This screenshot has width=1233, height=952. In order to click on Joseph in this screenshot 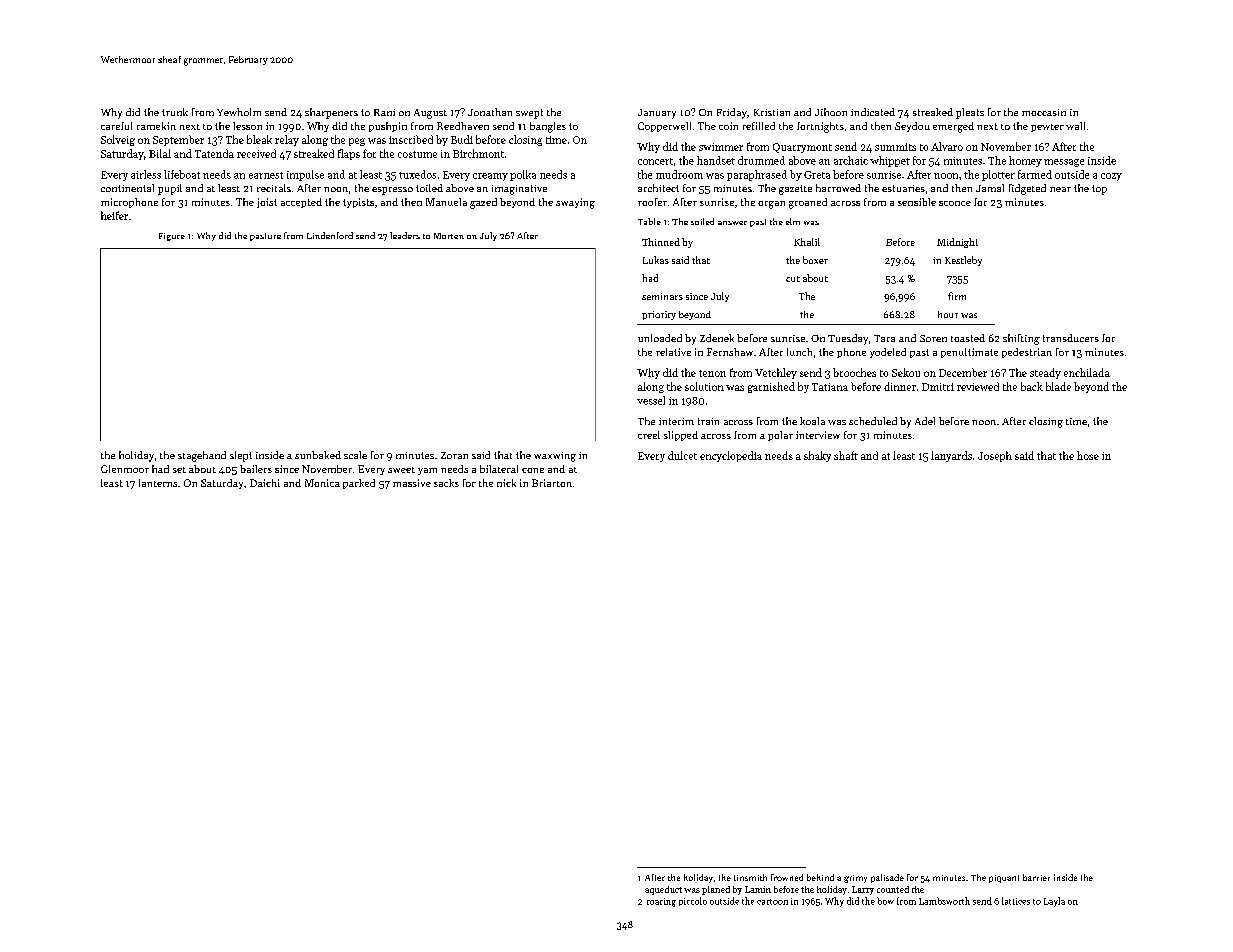, I will do `click(995, 456)`.
